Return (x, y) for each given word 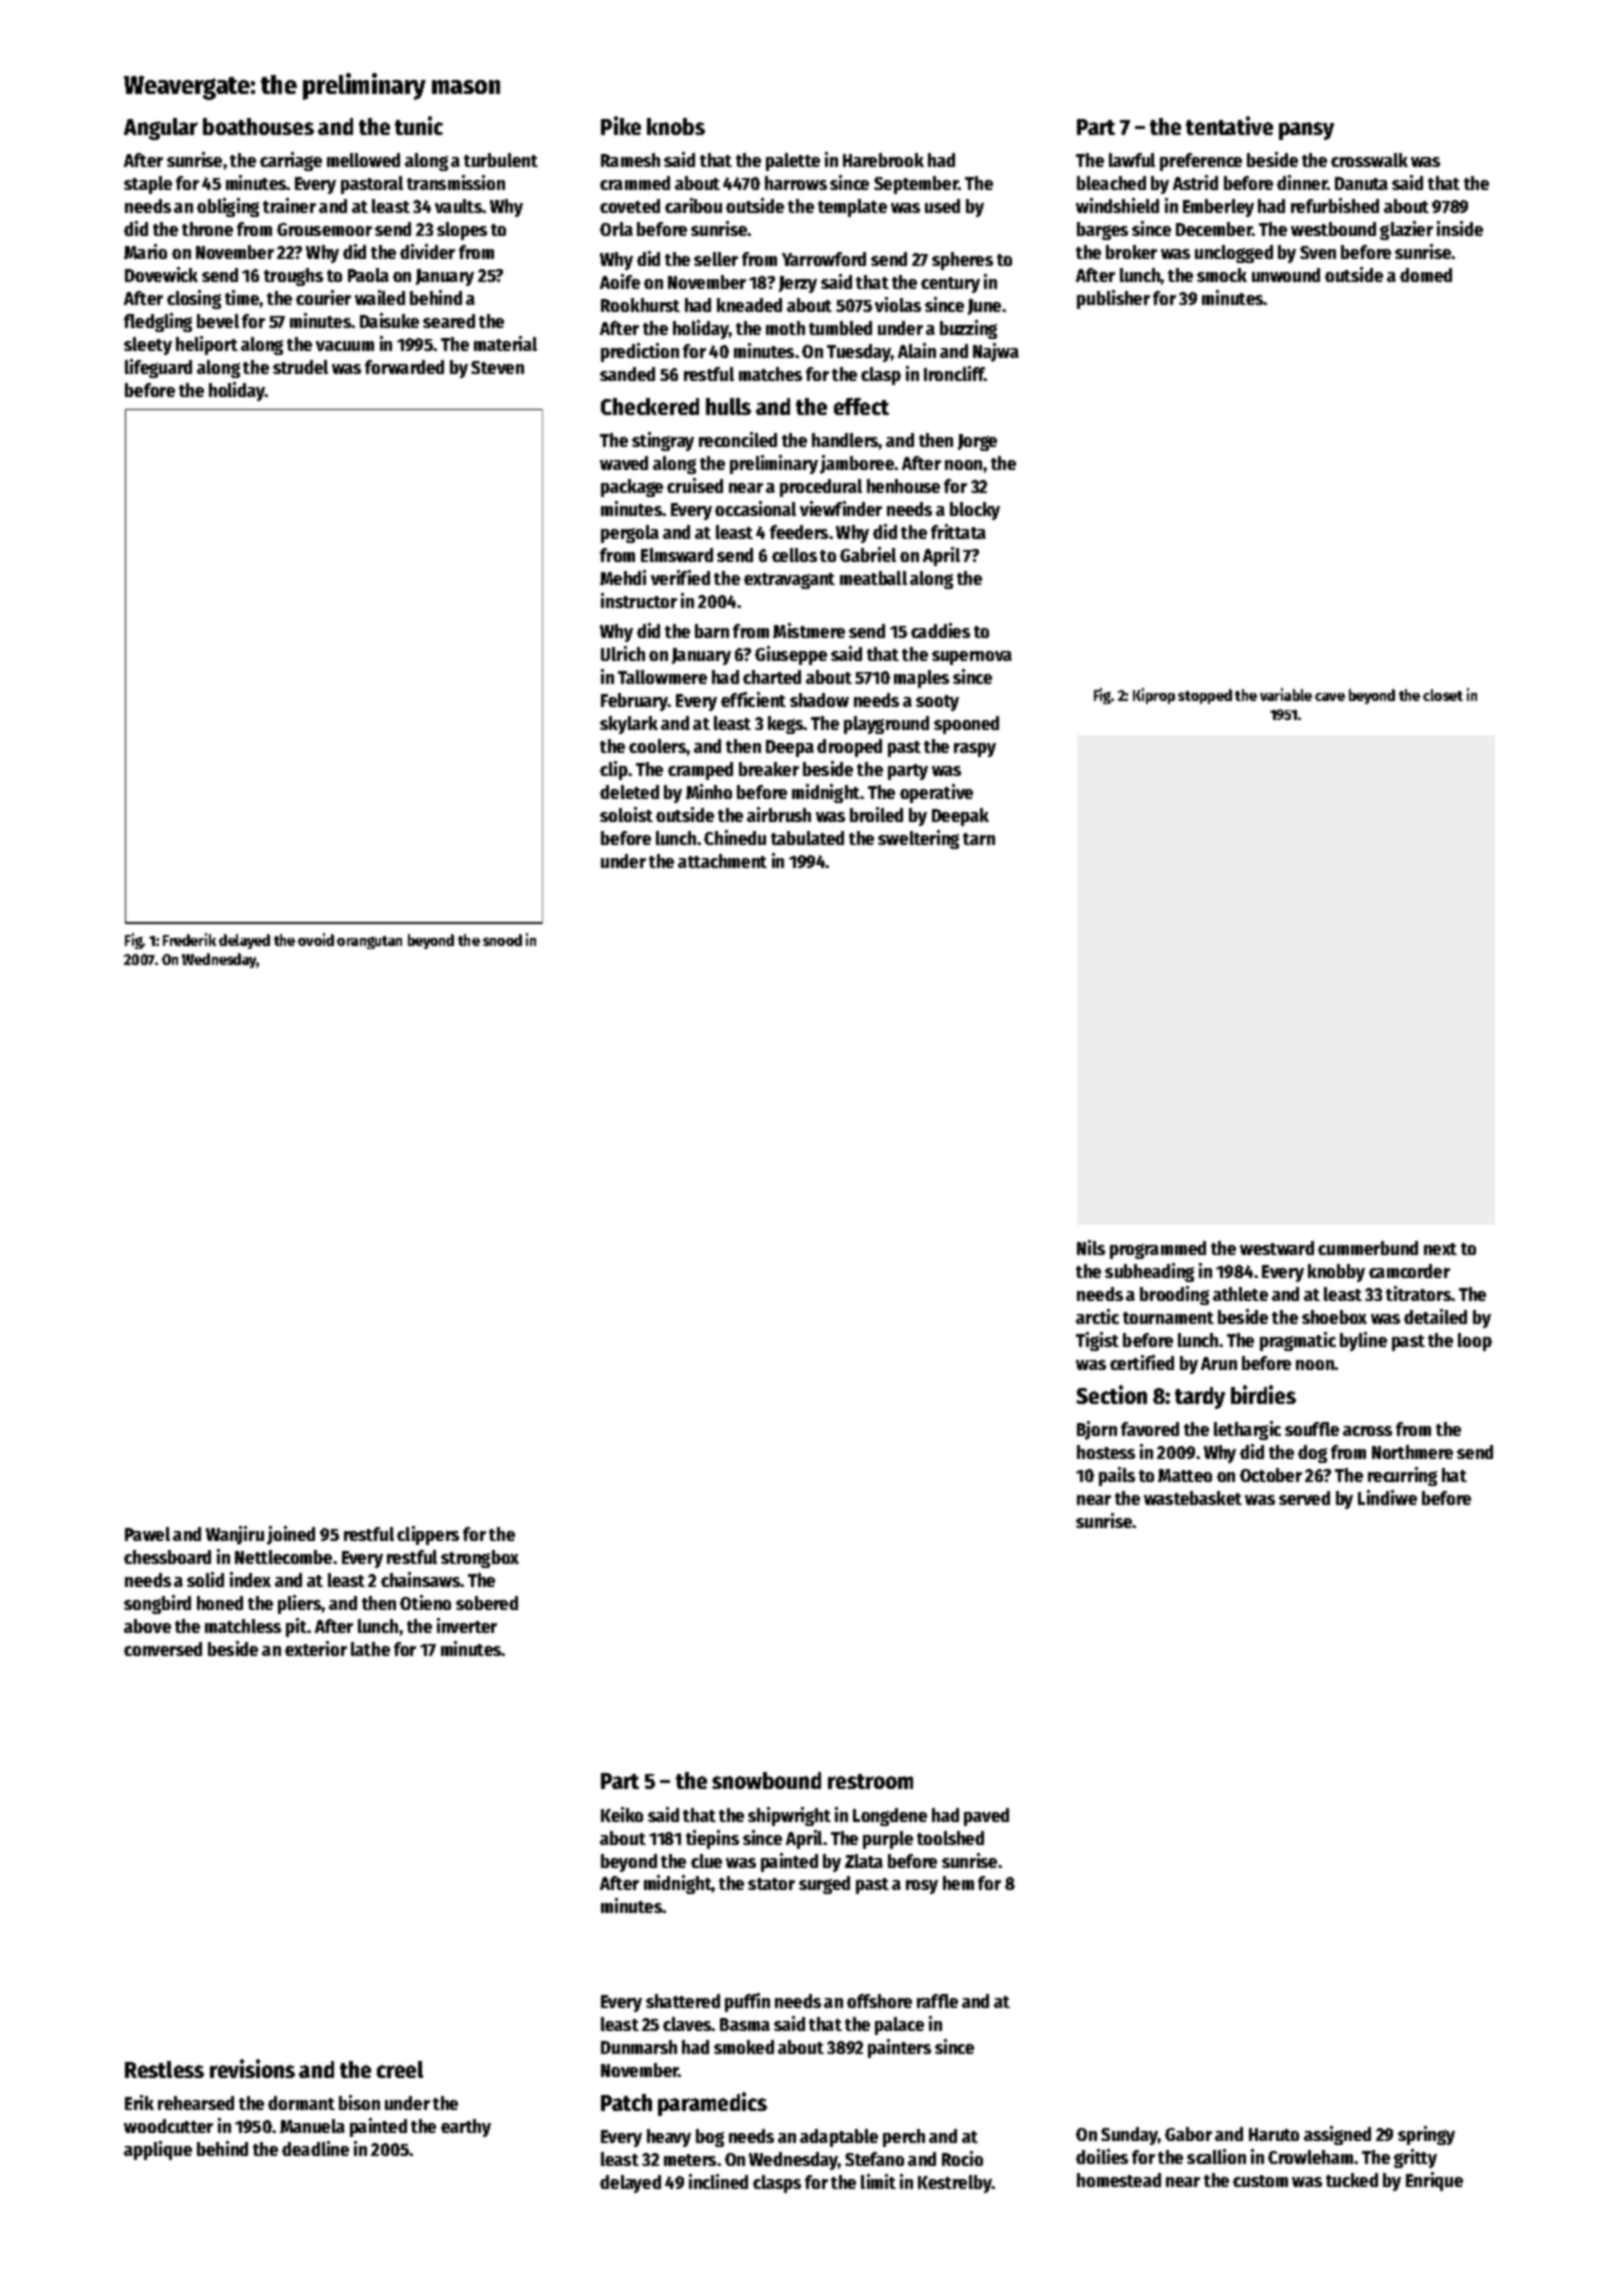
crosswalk (1369, 160)
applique (158, 2150)
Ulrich (623, 653)
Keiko (622, 1814)
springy (1426, 2135)
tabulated (807, 838)
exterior (316, 1648)
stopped (1205, 696)
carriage (291, 161)
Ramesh (630, 160)
